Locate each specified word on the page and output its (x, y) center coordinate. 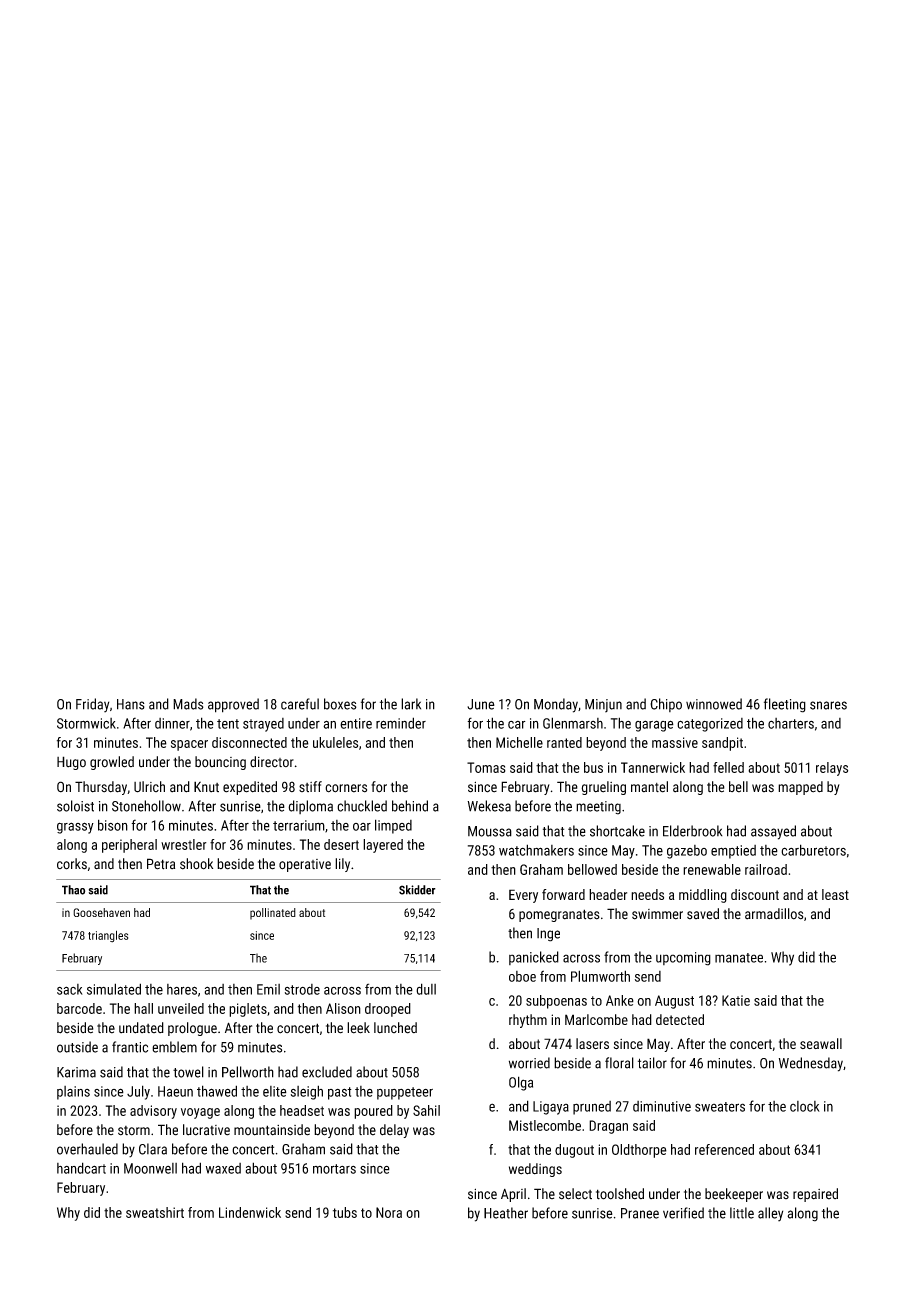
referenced (724, 1149)
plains (73, 1093)
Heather (506, 1213)
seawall (821, 1043)
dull (426, 989)
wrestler (184, 844)
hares (182, 989)
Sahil (426, 1110)
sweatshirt (155, 1212)
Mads (188, 704)
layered (383, 846)
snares (828, 705)
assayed (773, 832)
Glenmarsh (573, 723)
